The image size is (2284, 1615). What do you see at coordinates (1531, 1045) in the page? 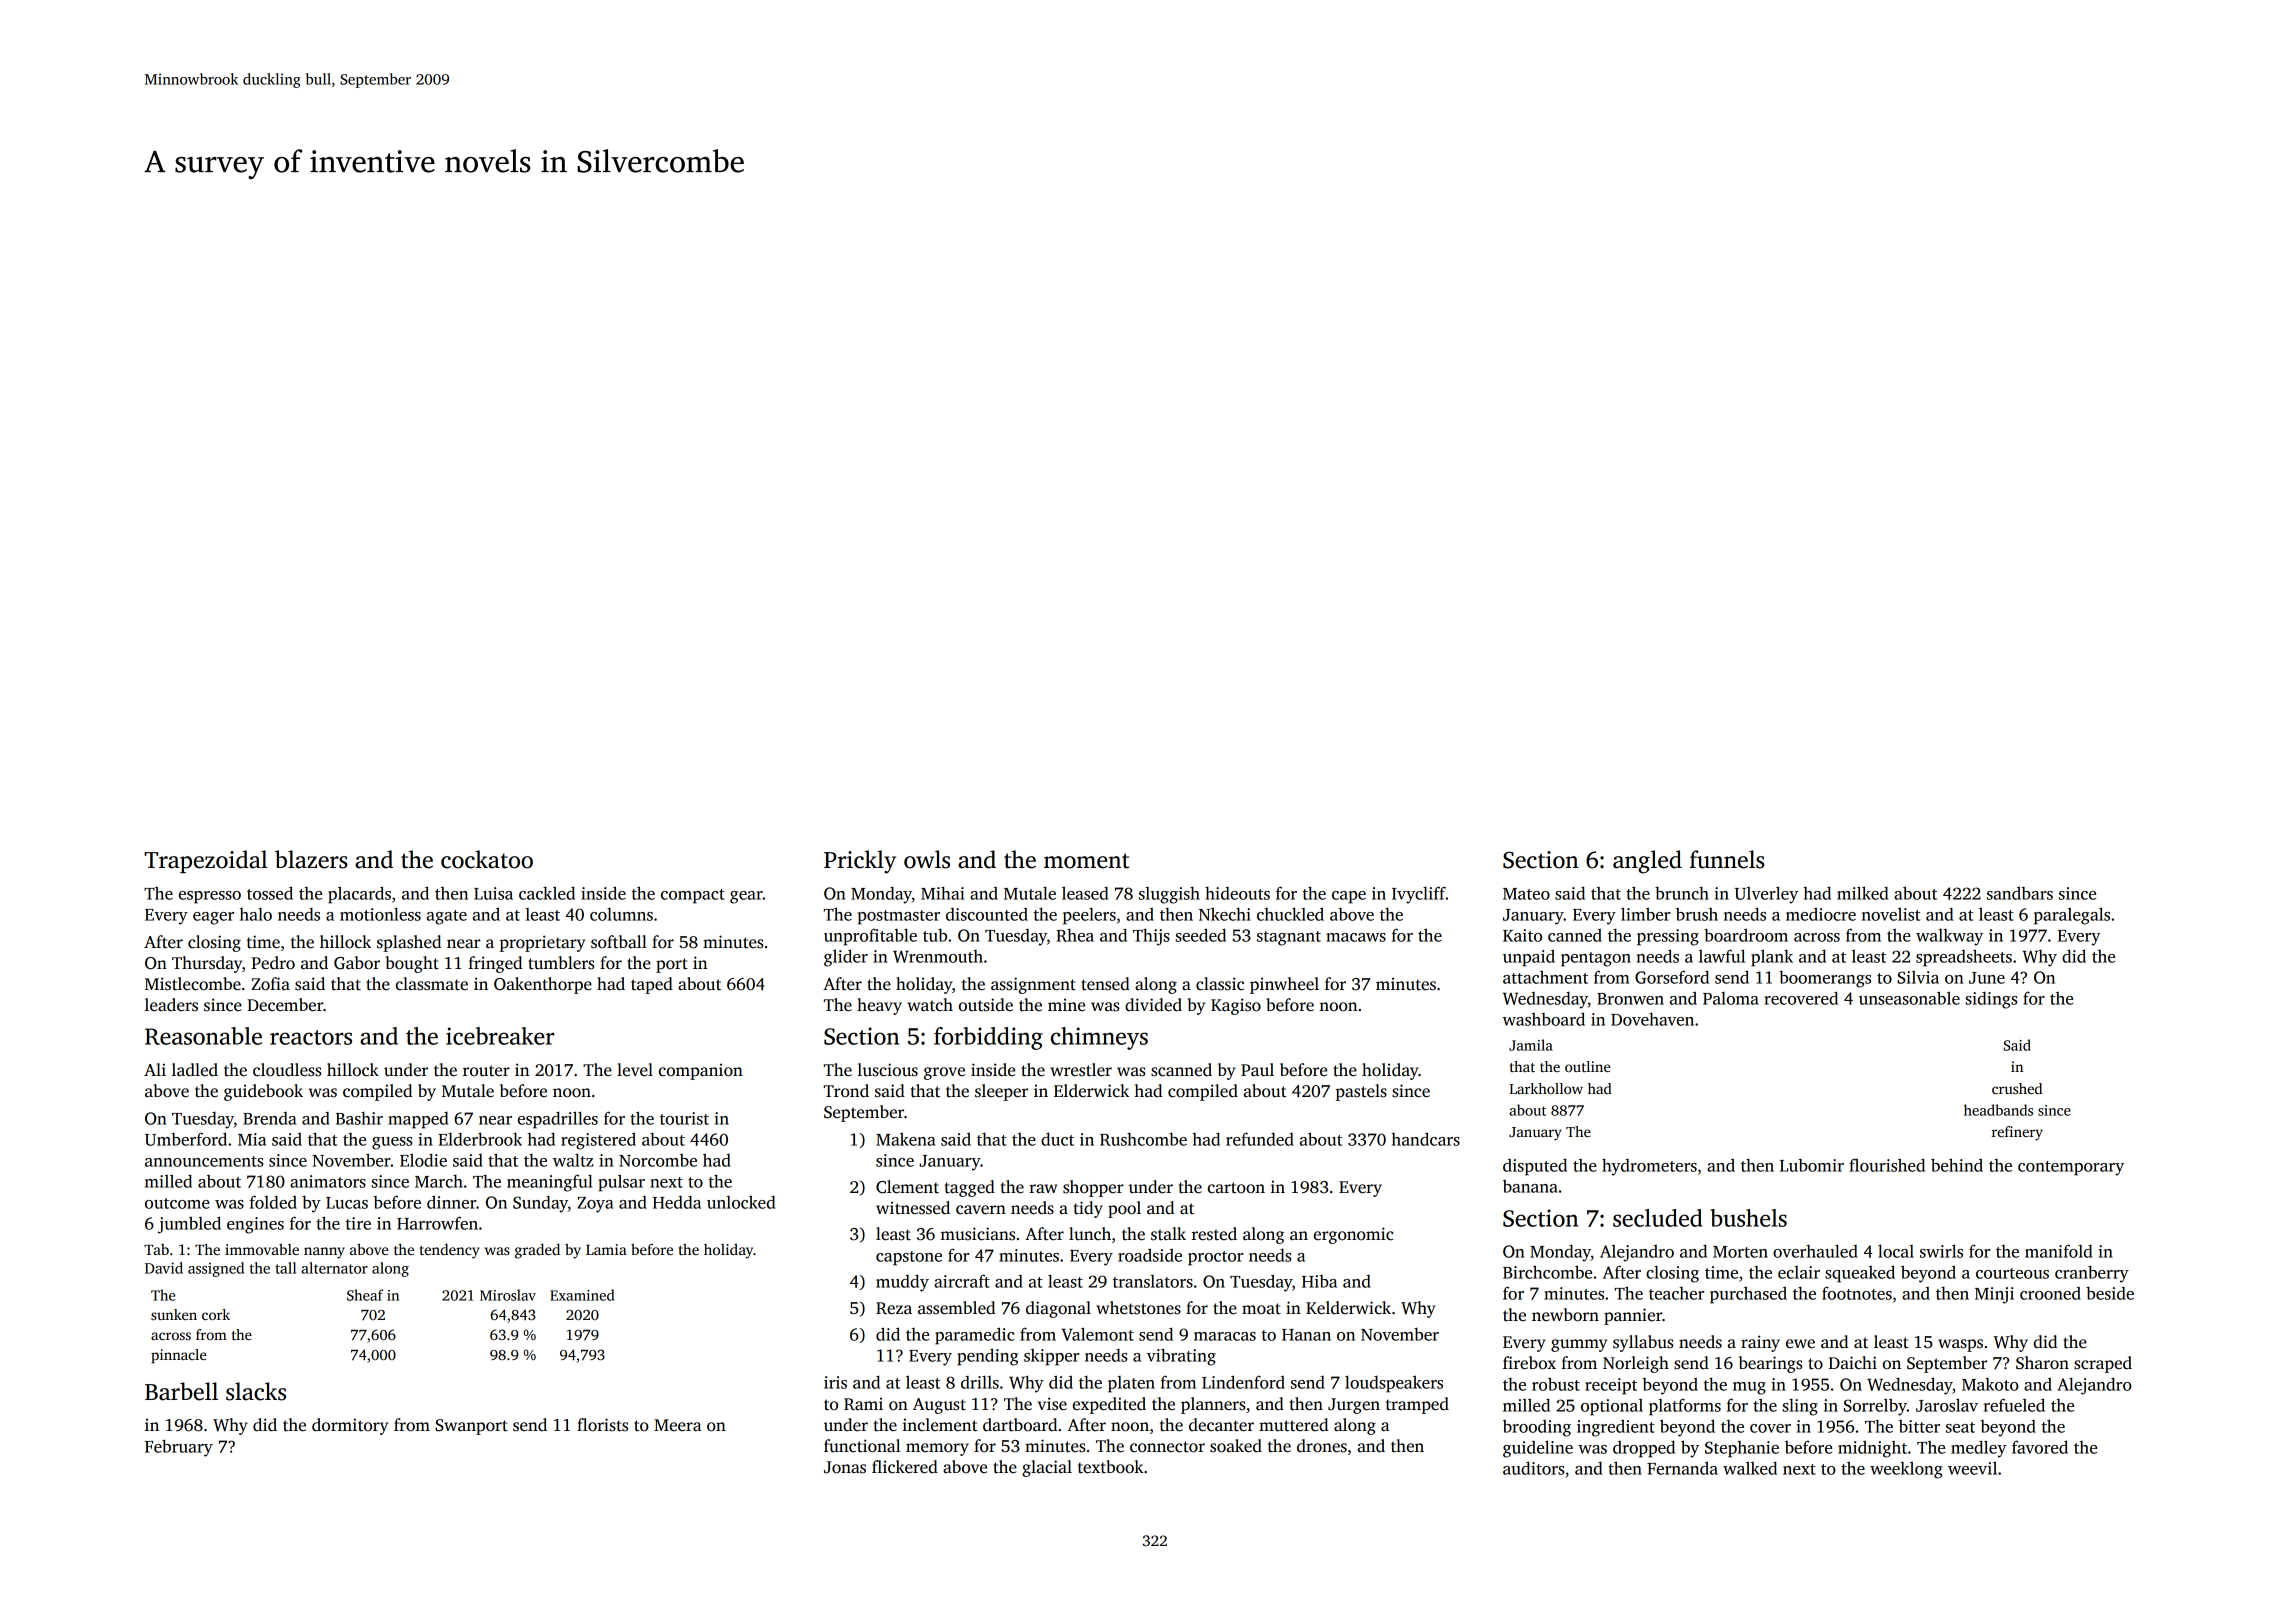
I see `Jamila` at bounding box center [1531, 1045].
